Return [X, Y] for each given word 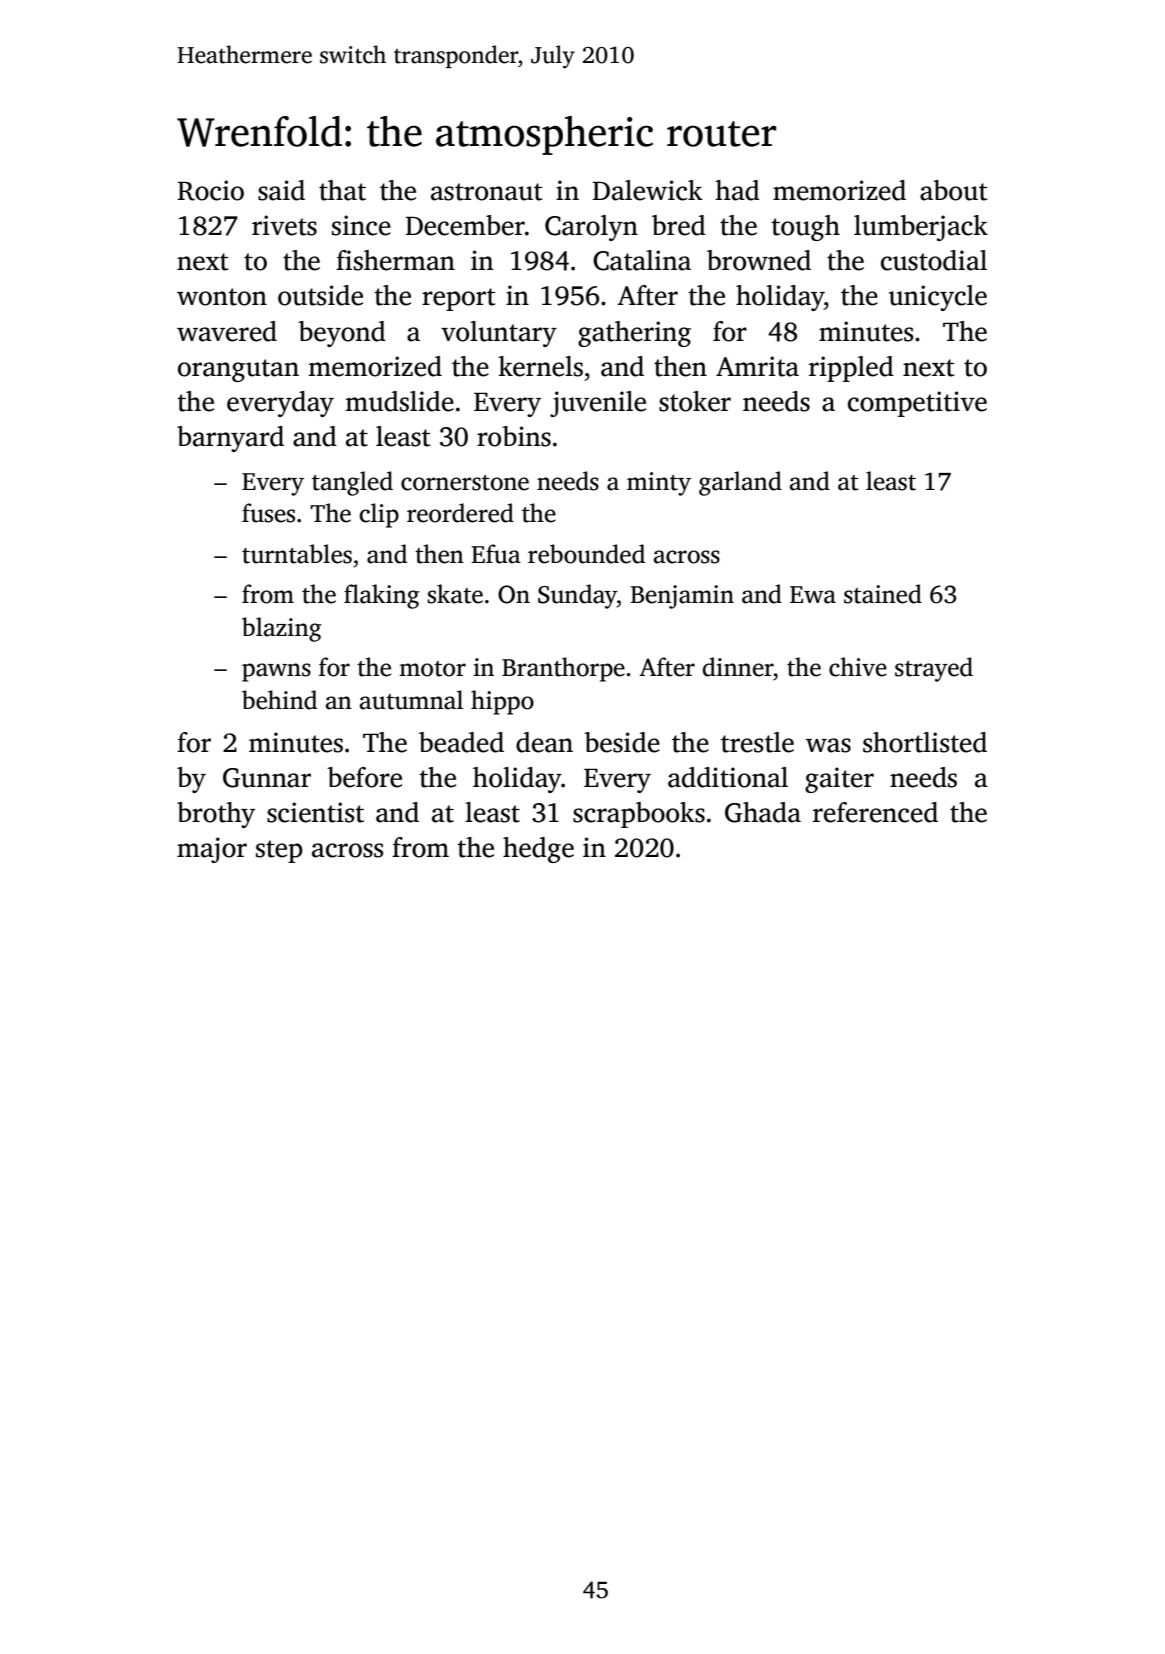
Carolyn [591, 228]
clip [379, 515]
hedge [538, 850]
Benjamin [682, 597]
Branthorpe [563, 669]
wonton [222, 297]
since [361, 225]
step [279, 851]
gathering [634, 334]
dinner [738, 667]
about [953, 190]
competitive [917, 404]
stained [883, 594]
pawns [276, 672]
